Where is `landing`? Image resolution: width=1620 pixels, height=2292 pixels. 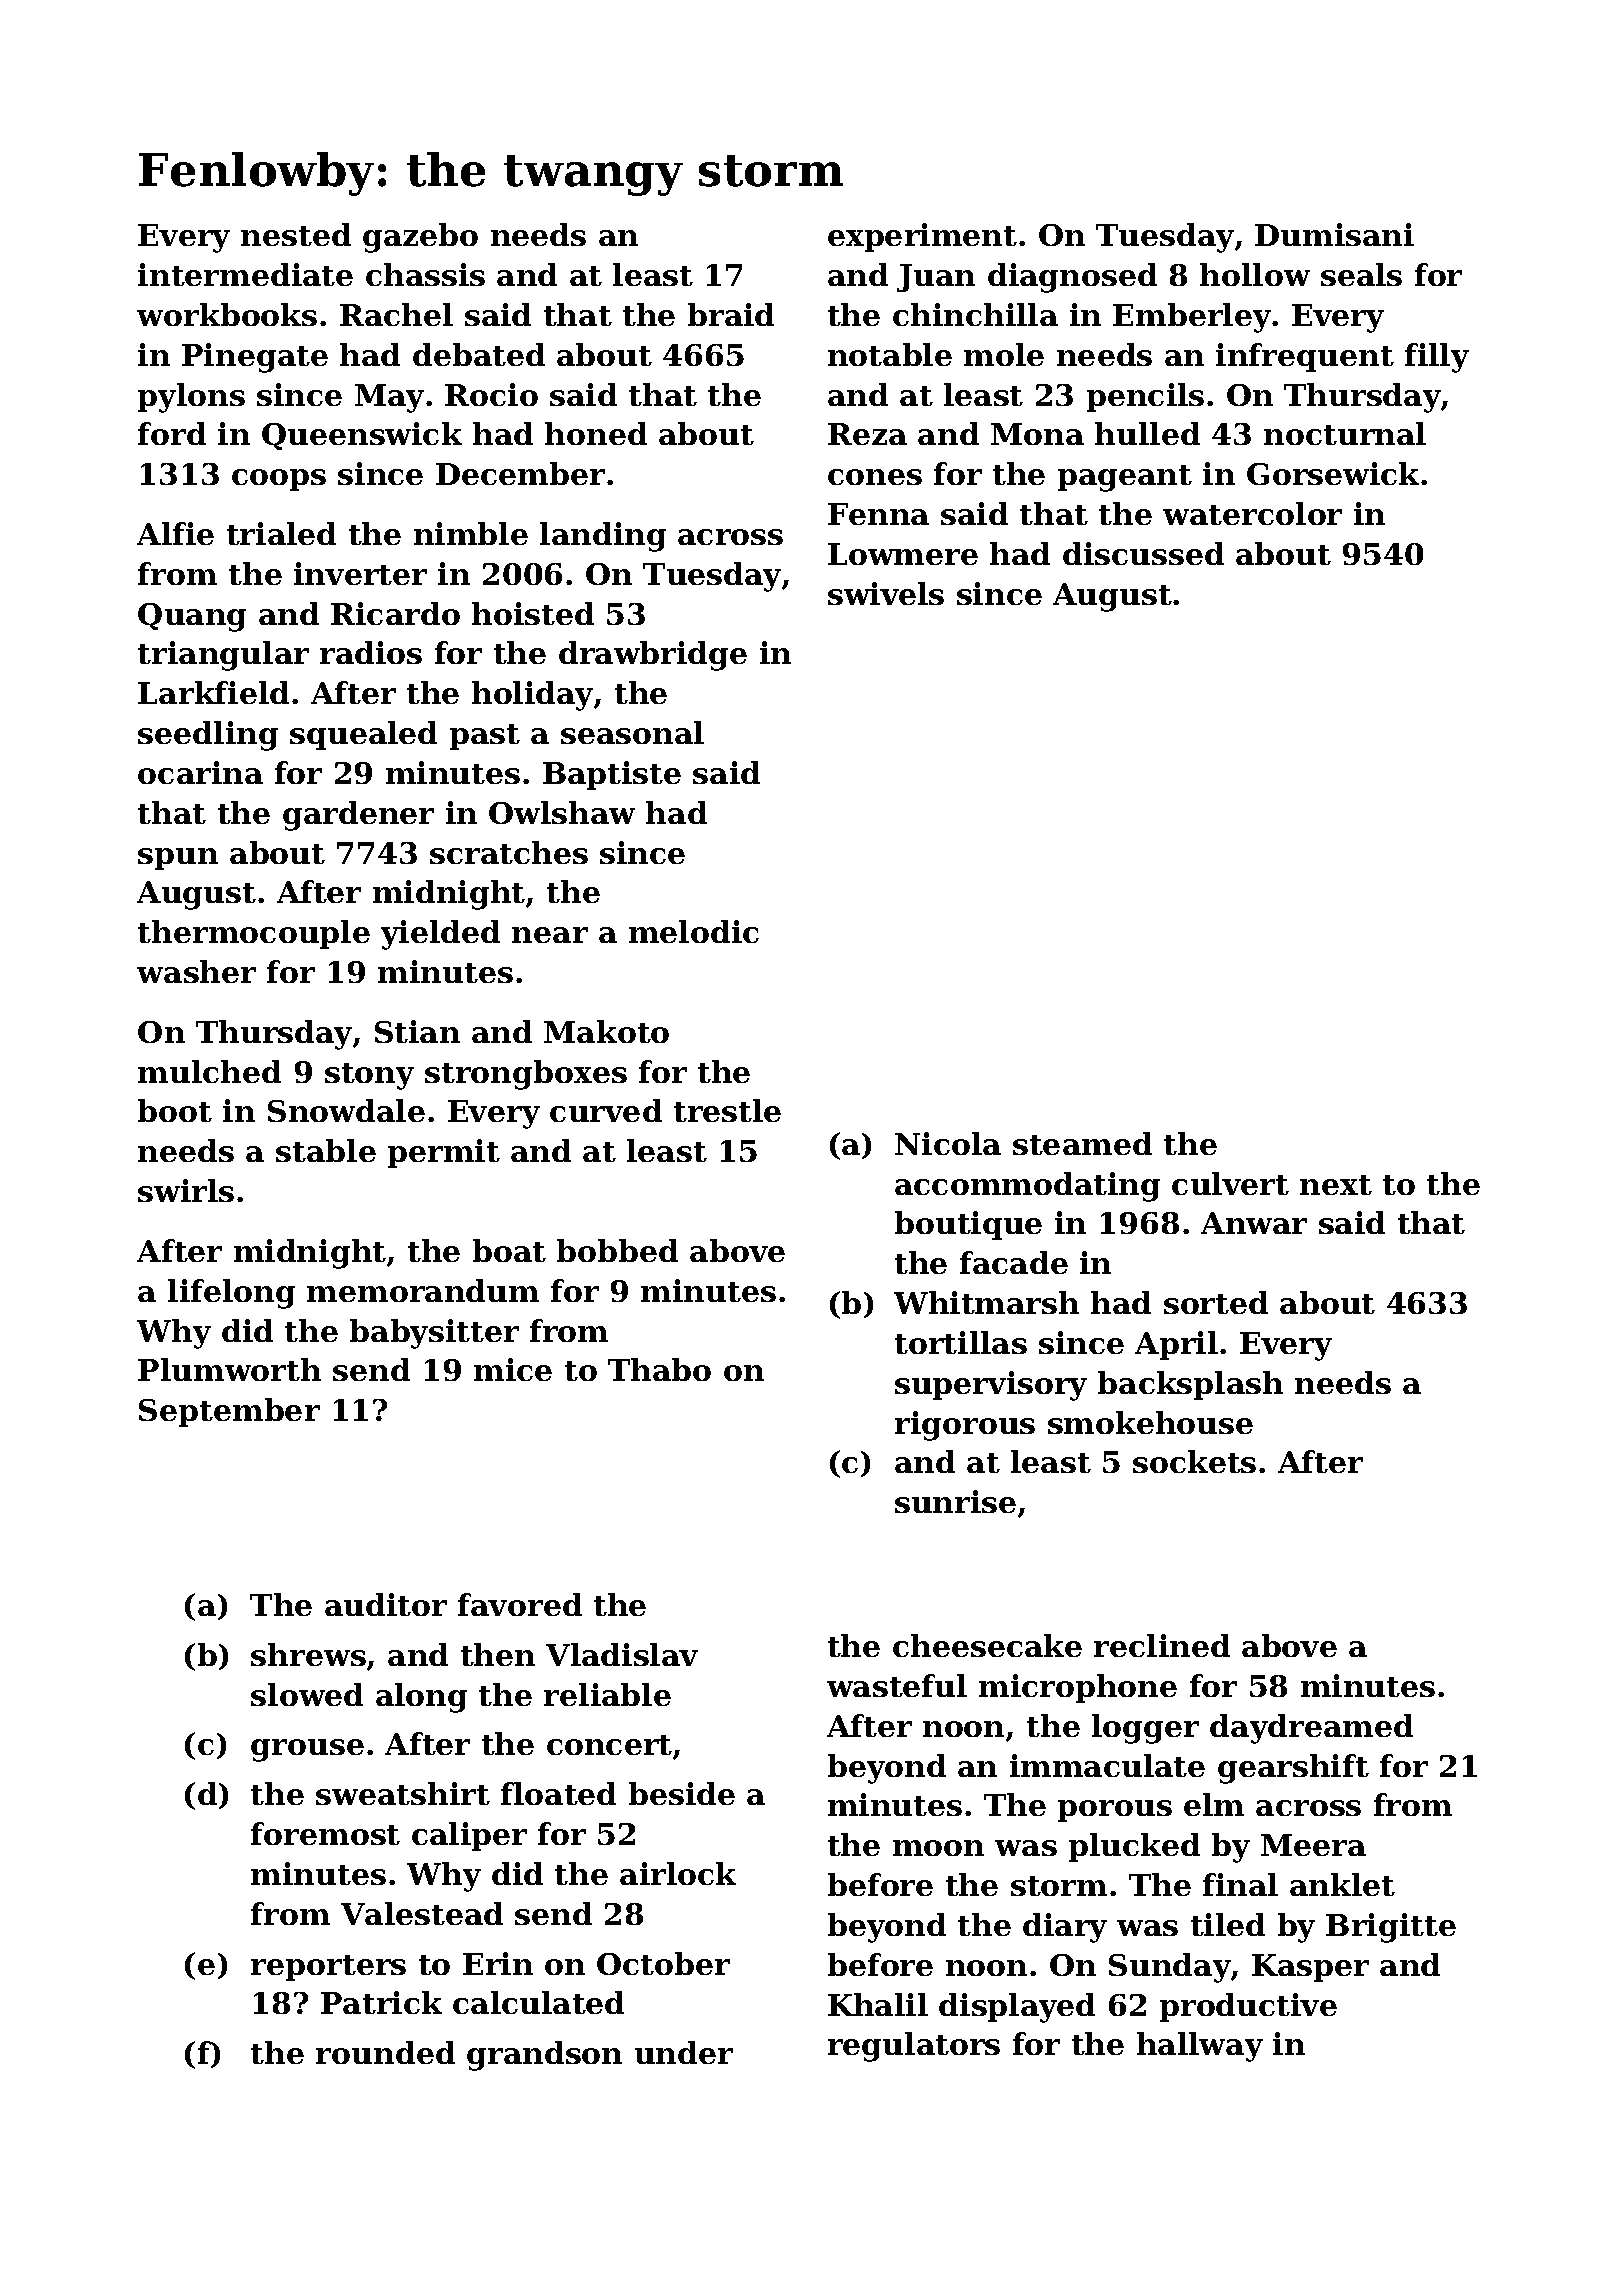
landing is located at coordinates (603, 537).
